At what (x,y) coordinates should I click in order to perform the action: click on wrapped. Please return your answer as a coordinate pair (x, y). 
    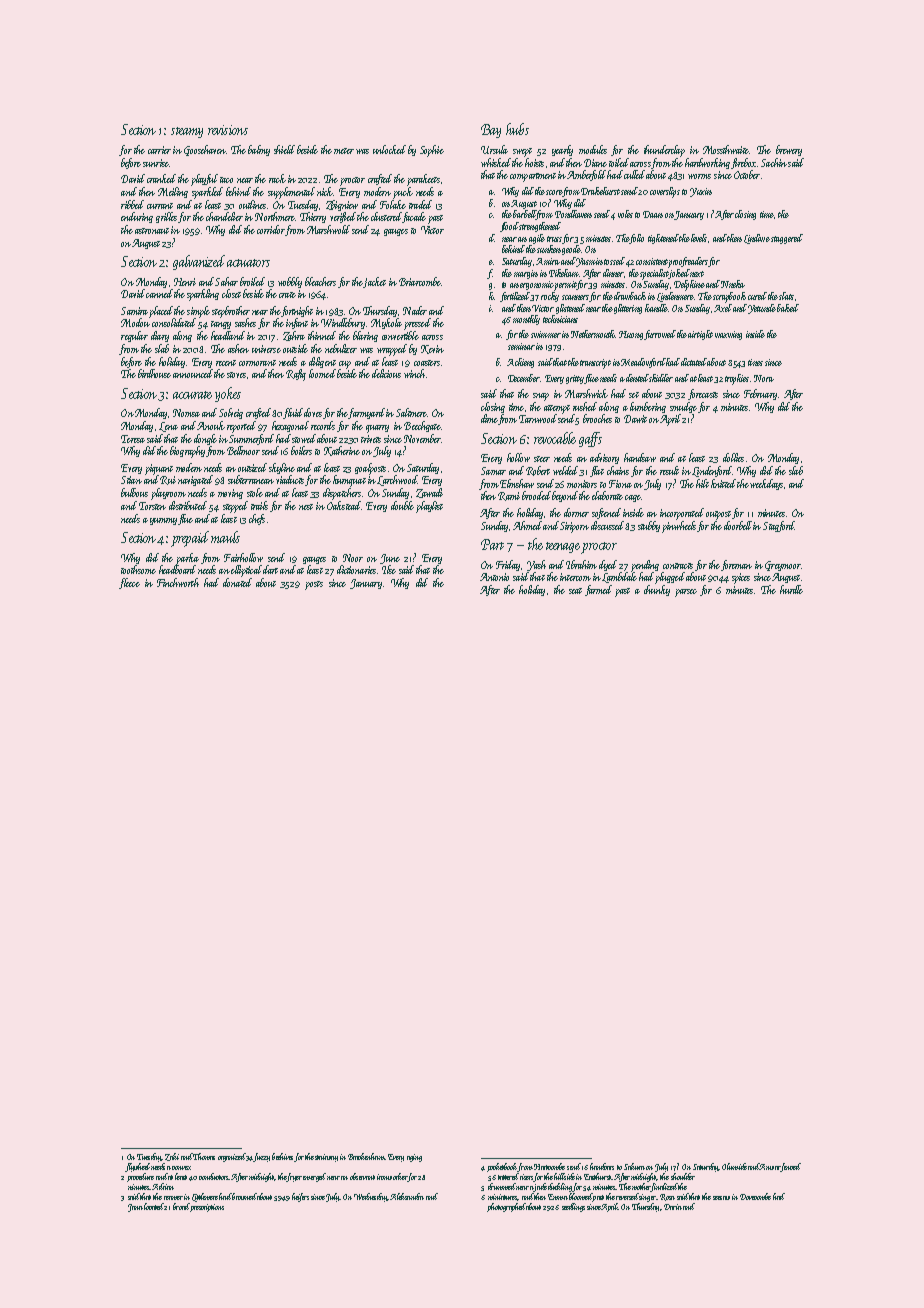
    Looking at the image, I should click on (392, 350).
